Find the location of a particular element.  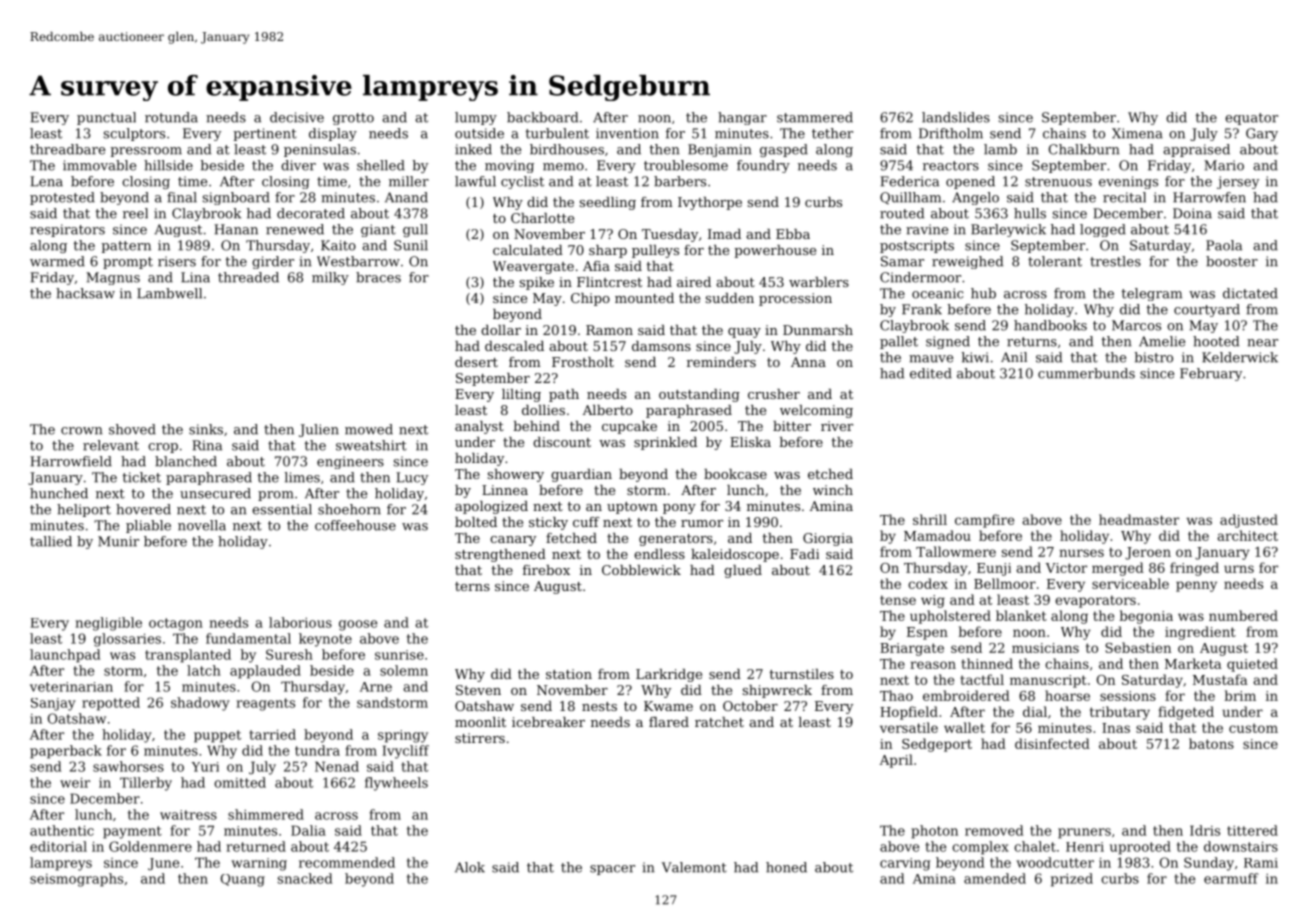

hacksaw is located at coordinates (85, 293).
